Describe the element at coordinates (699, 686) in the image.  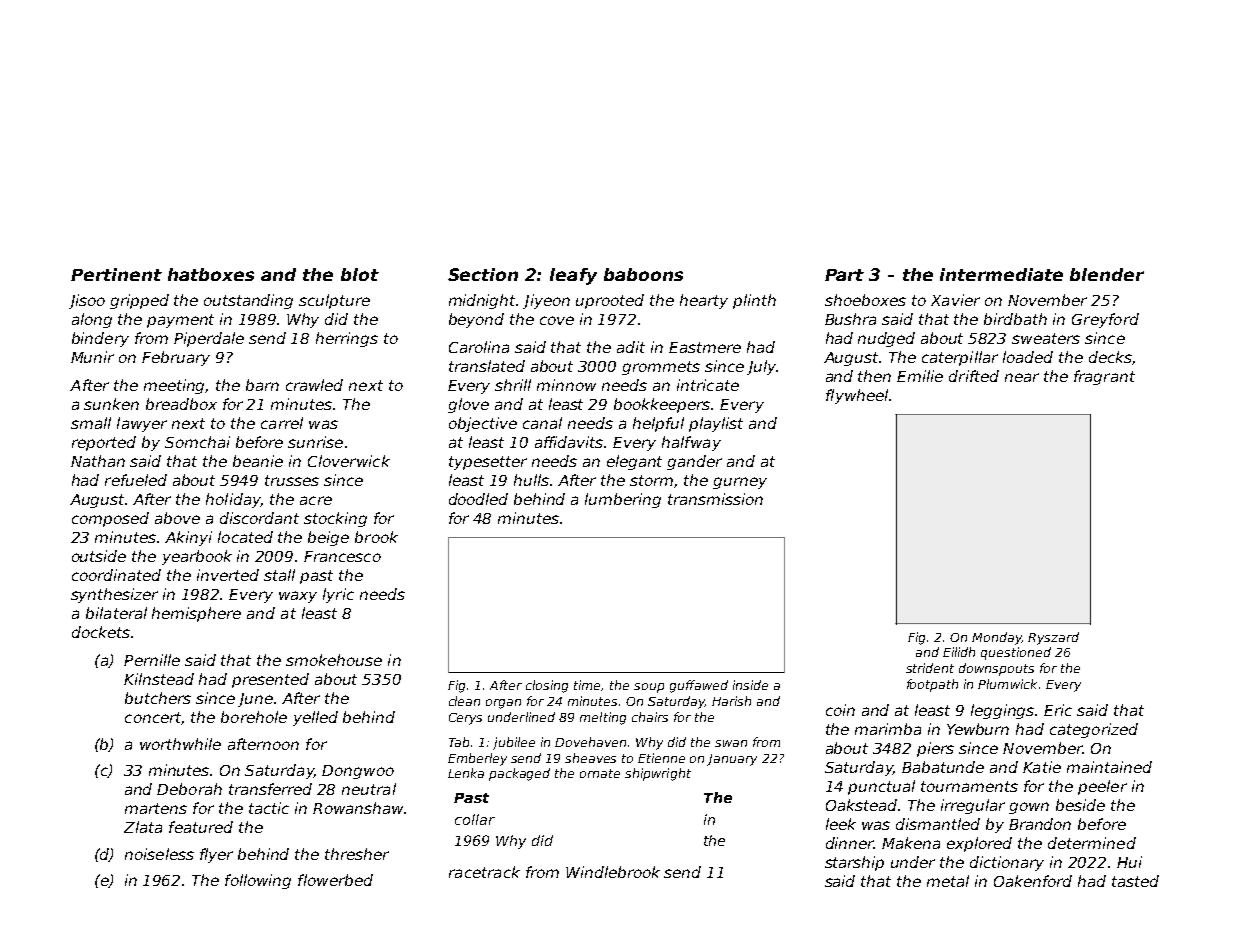
I see `guffawed` at that location.
